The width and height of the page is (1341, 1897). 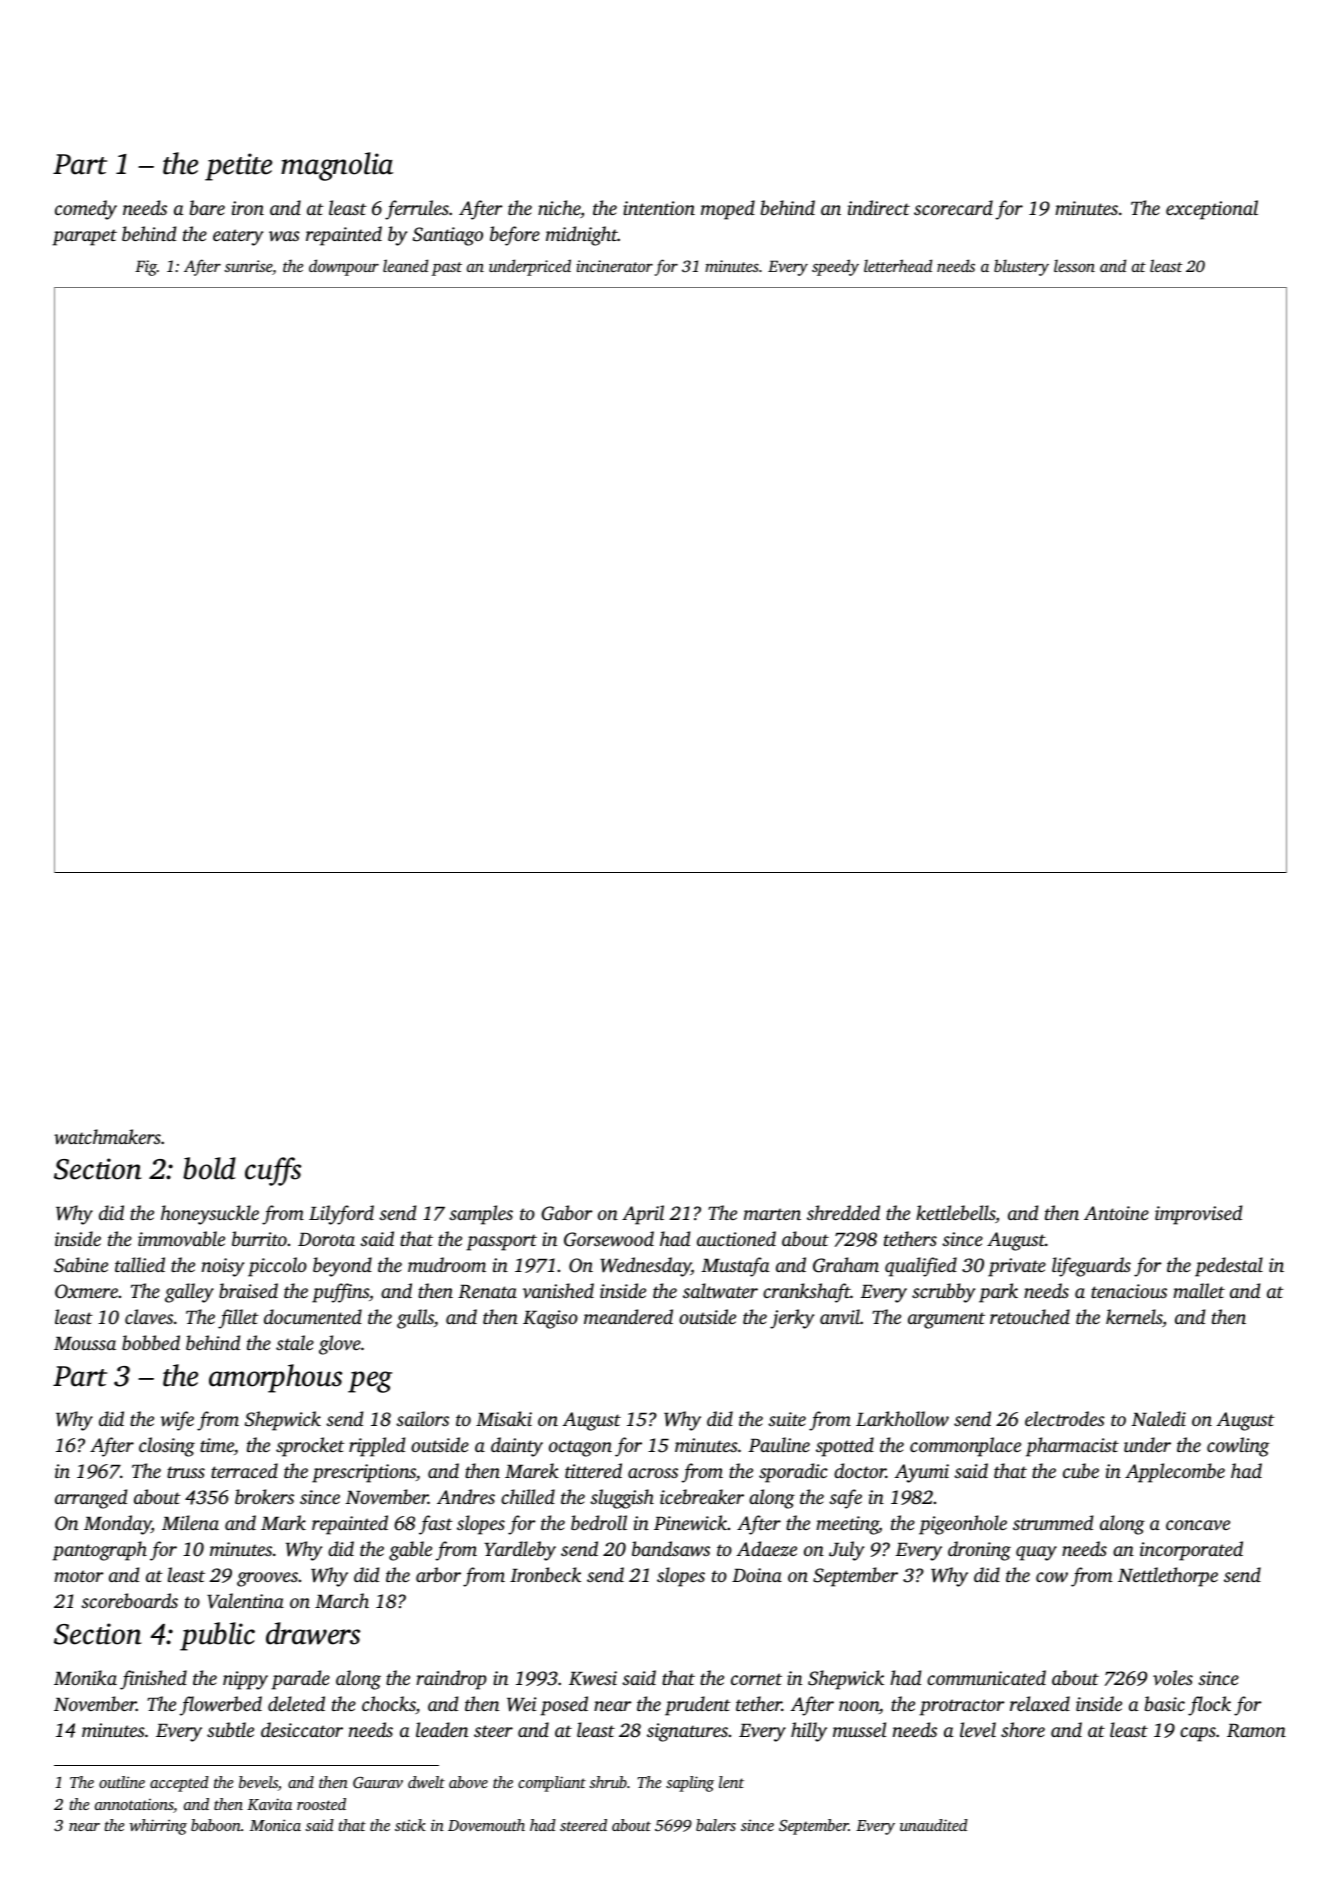 What do you see at coordinates (792, 1319) in the page?
I see `jerky` at bounding box center [792, 1319].
